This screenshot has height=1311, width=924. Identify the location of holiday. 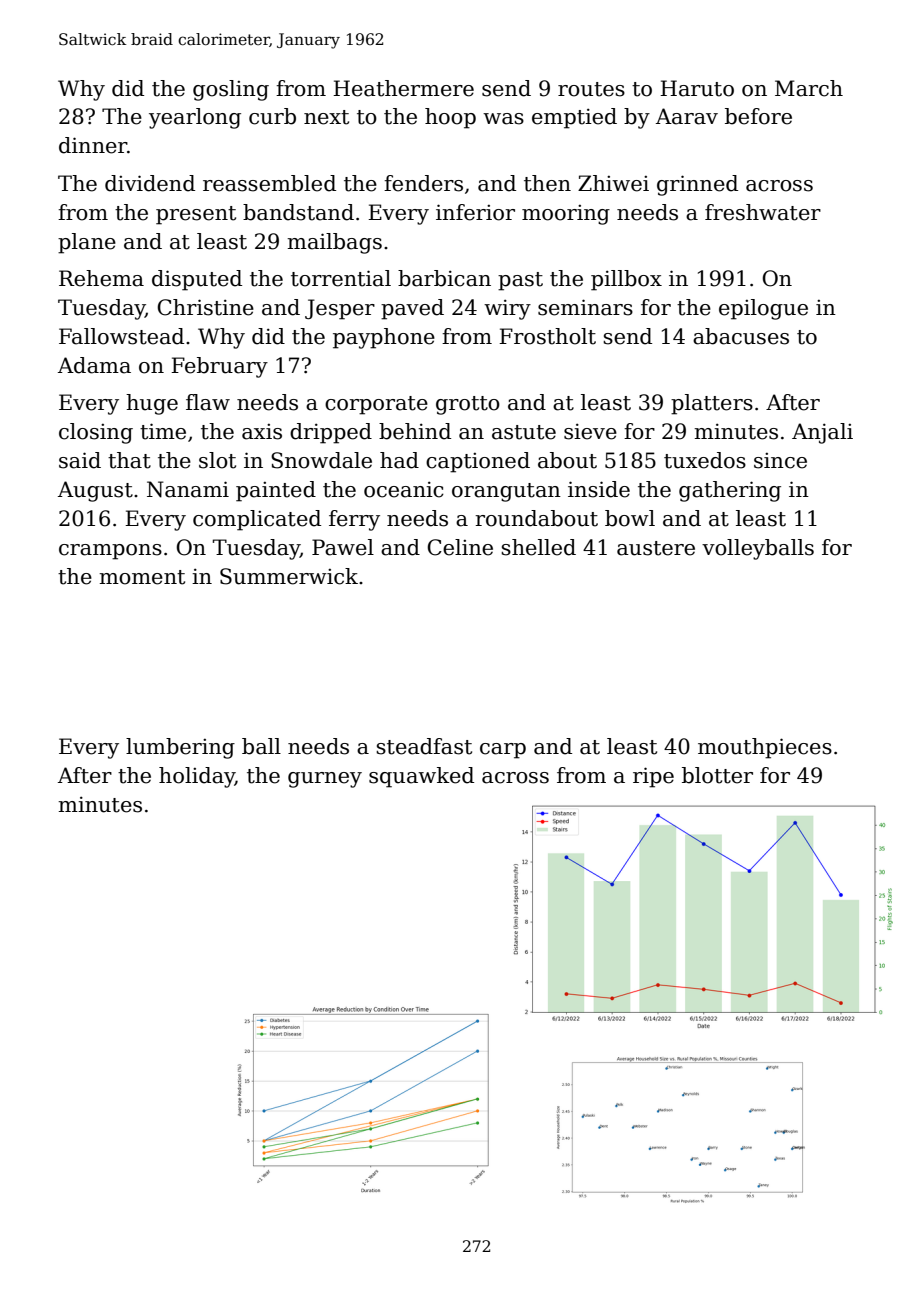
(197, 777).
